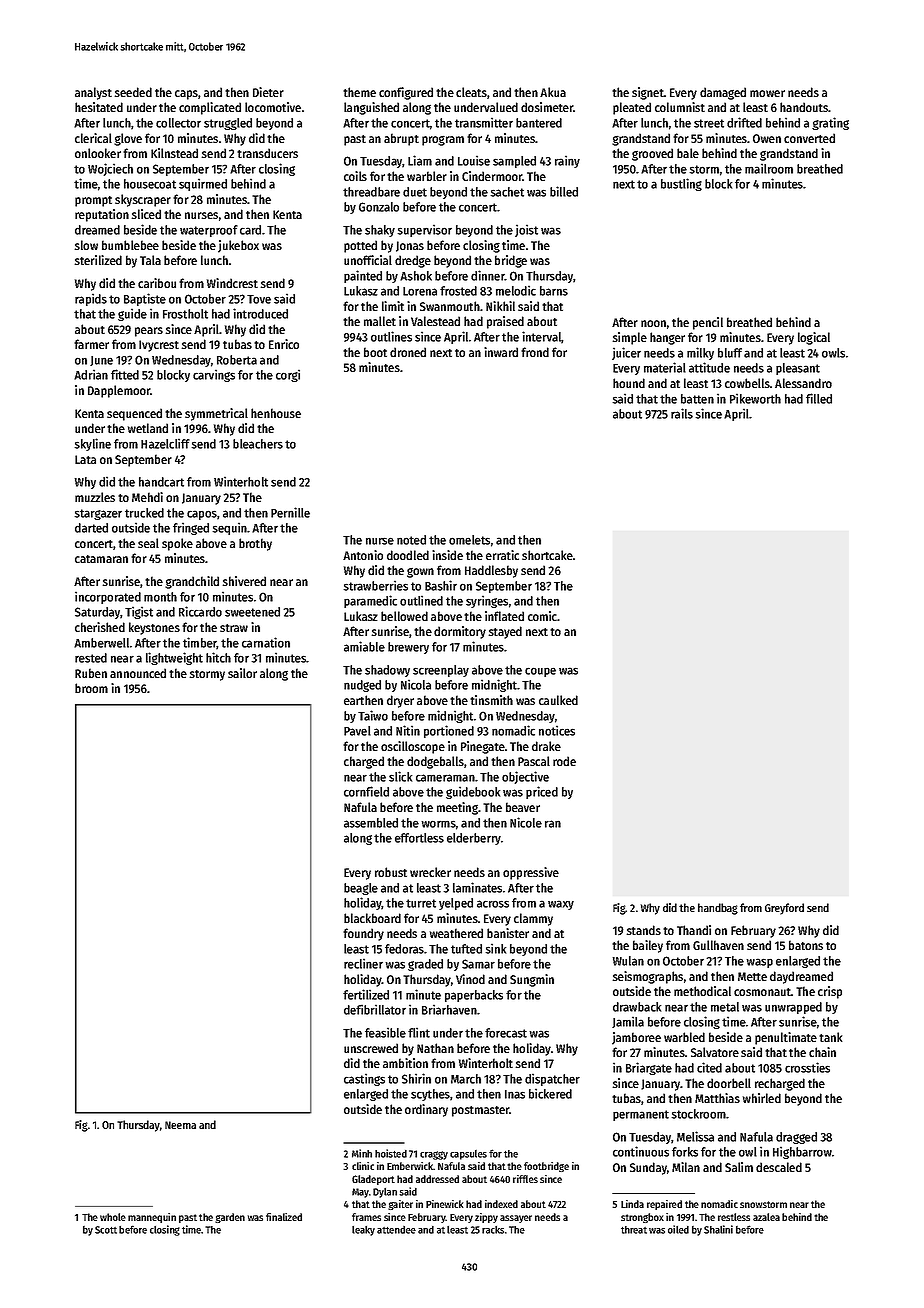 Image resolution: width=924 pixels, height=1308 pixels. Describe the element at coordinates (366, 994) in the screenshot. I see `fertilized` at that location.
